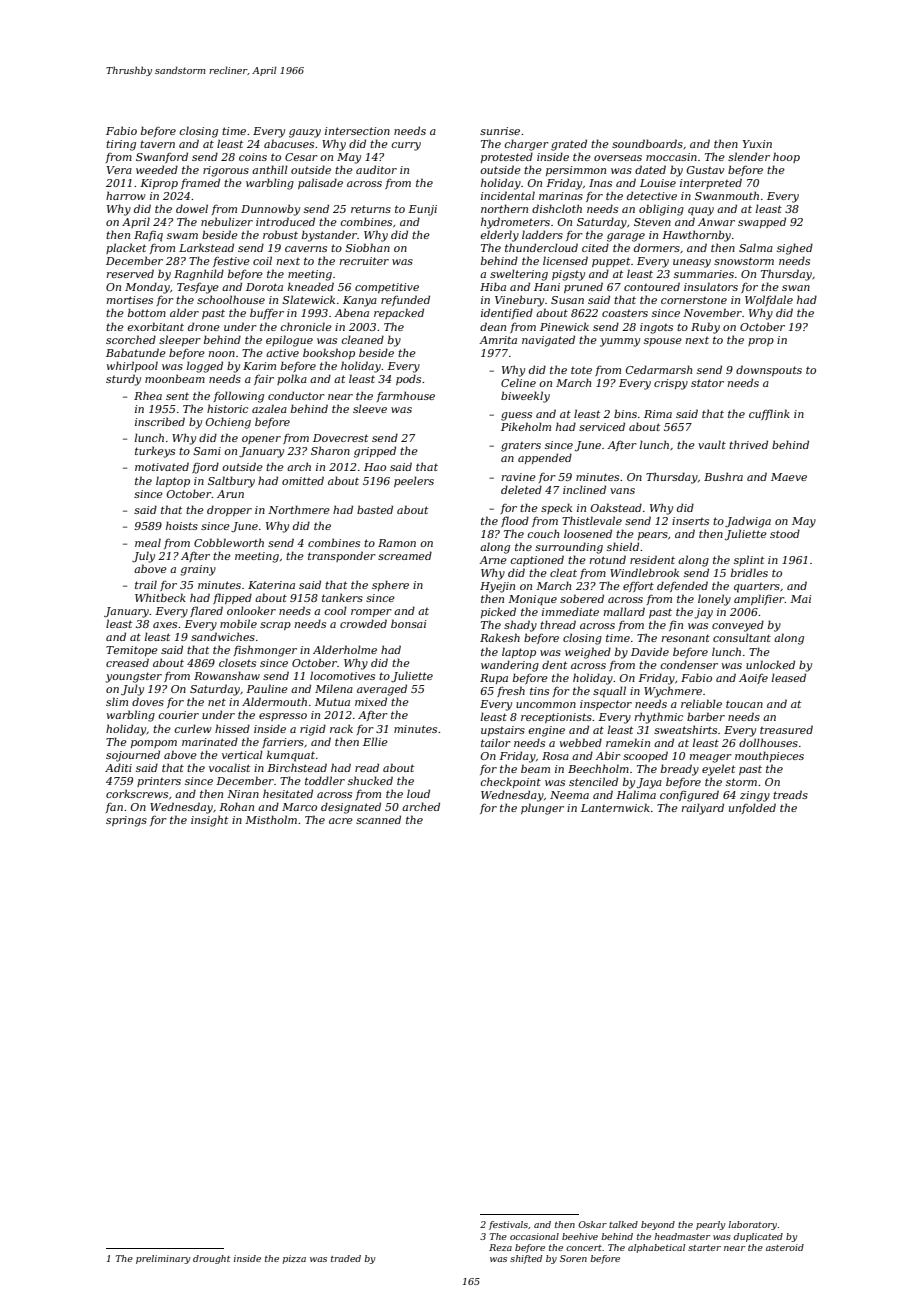 The height and width of the image is (1308, 924). I want to click on condenser, so click(689, 664).
